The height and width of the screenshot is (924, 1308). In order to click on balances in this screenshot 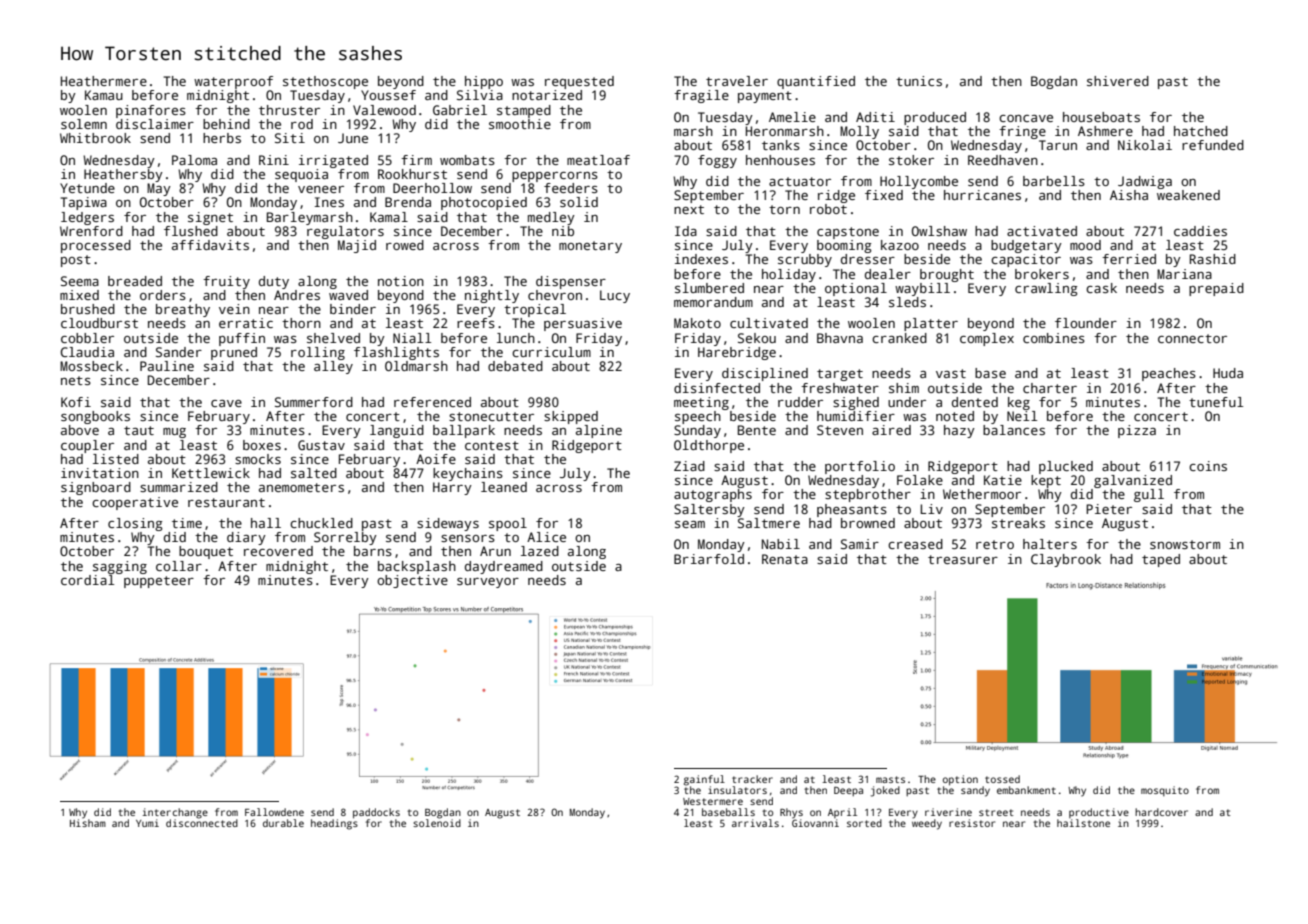, I will do `click(1014, 430)`.
